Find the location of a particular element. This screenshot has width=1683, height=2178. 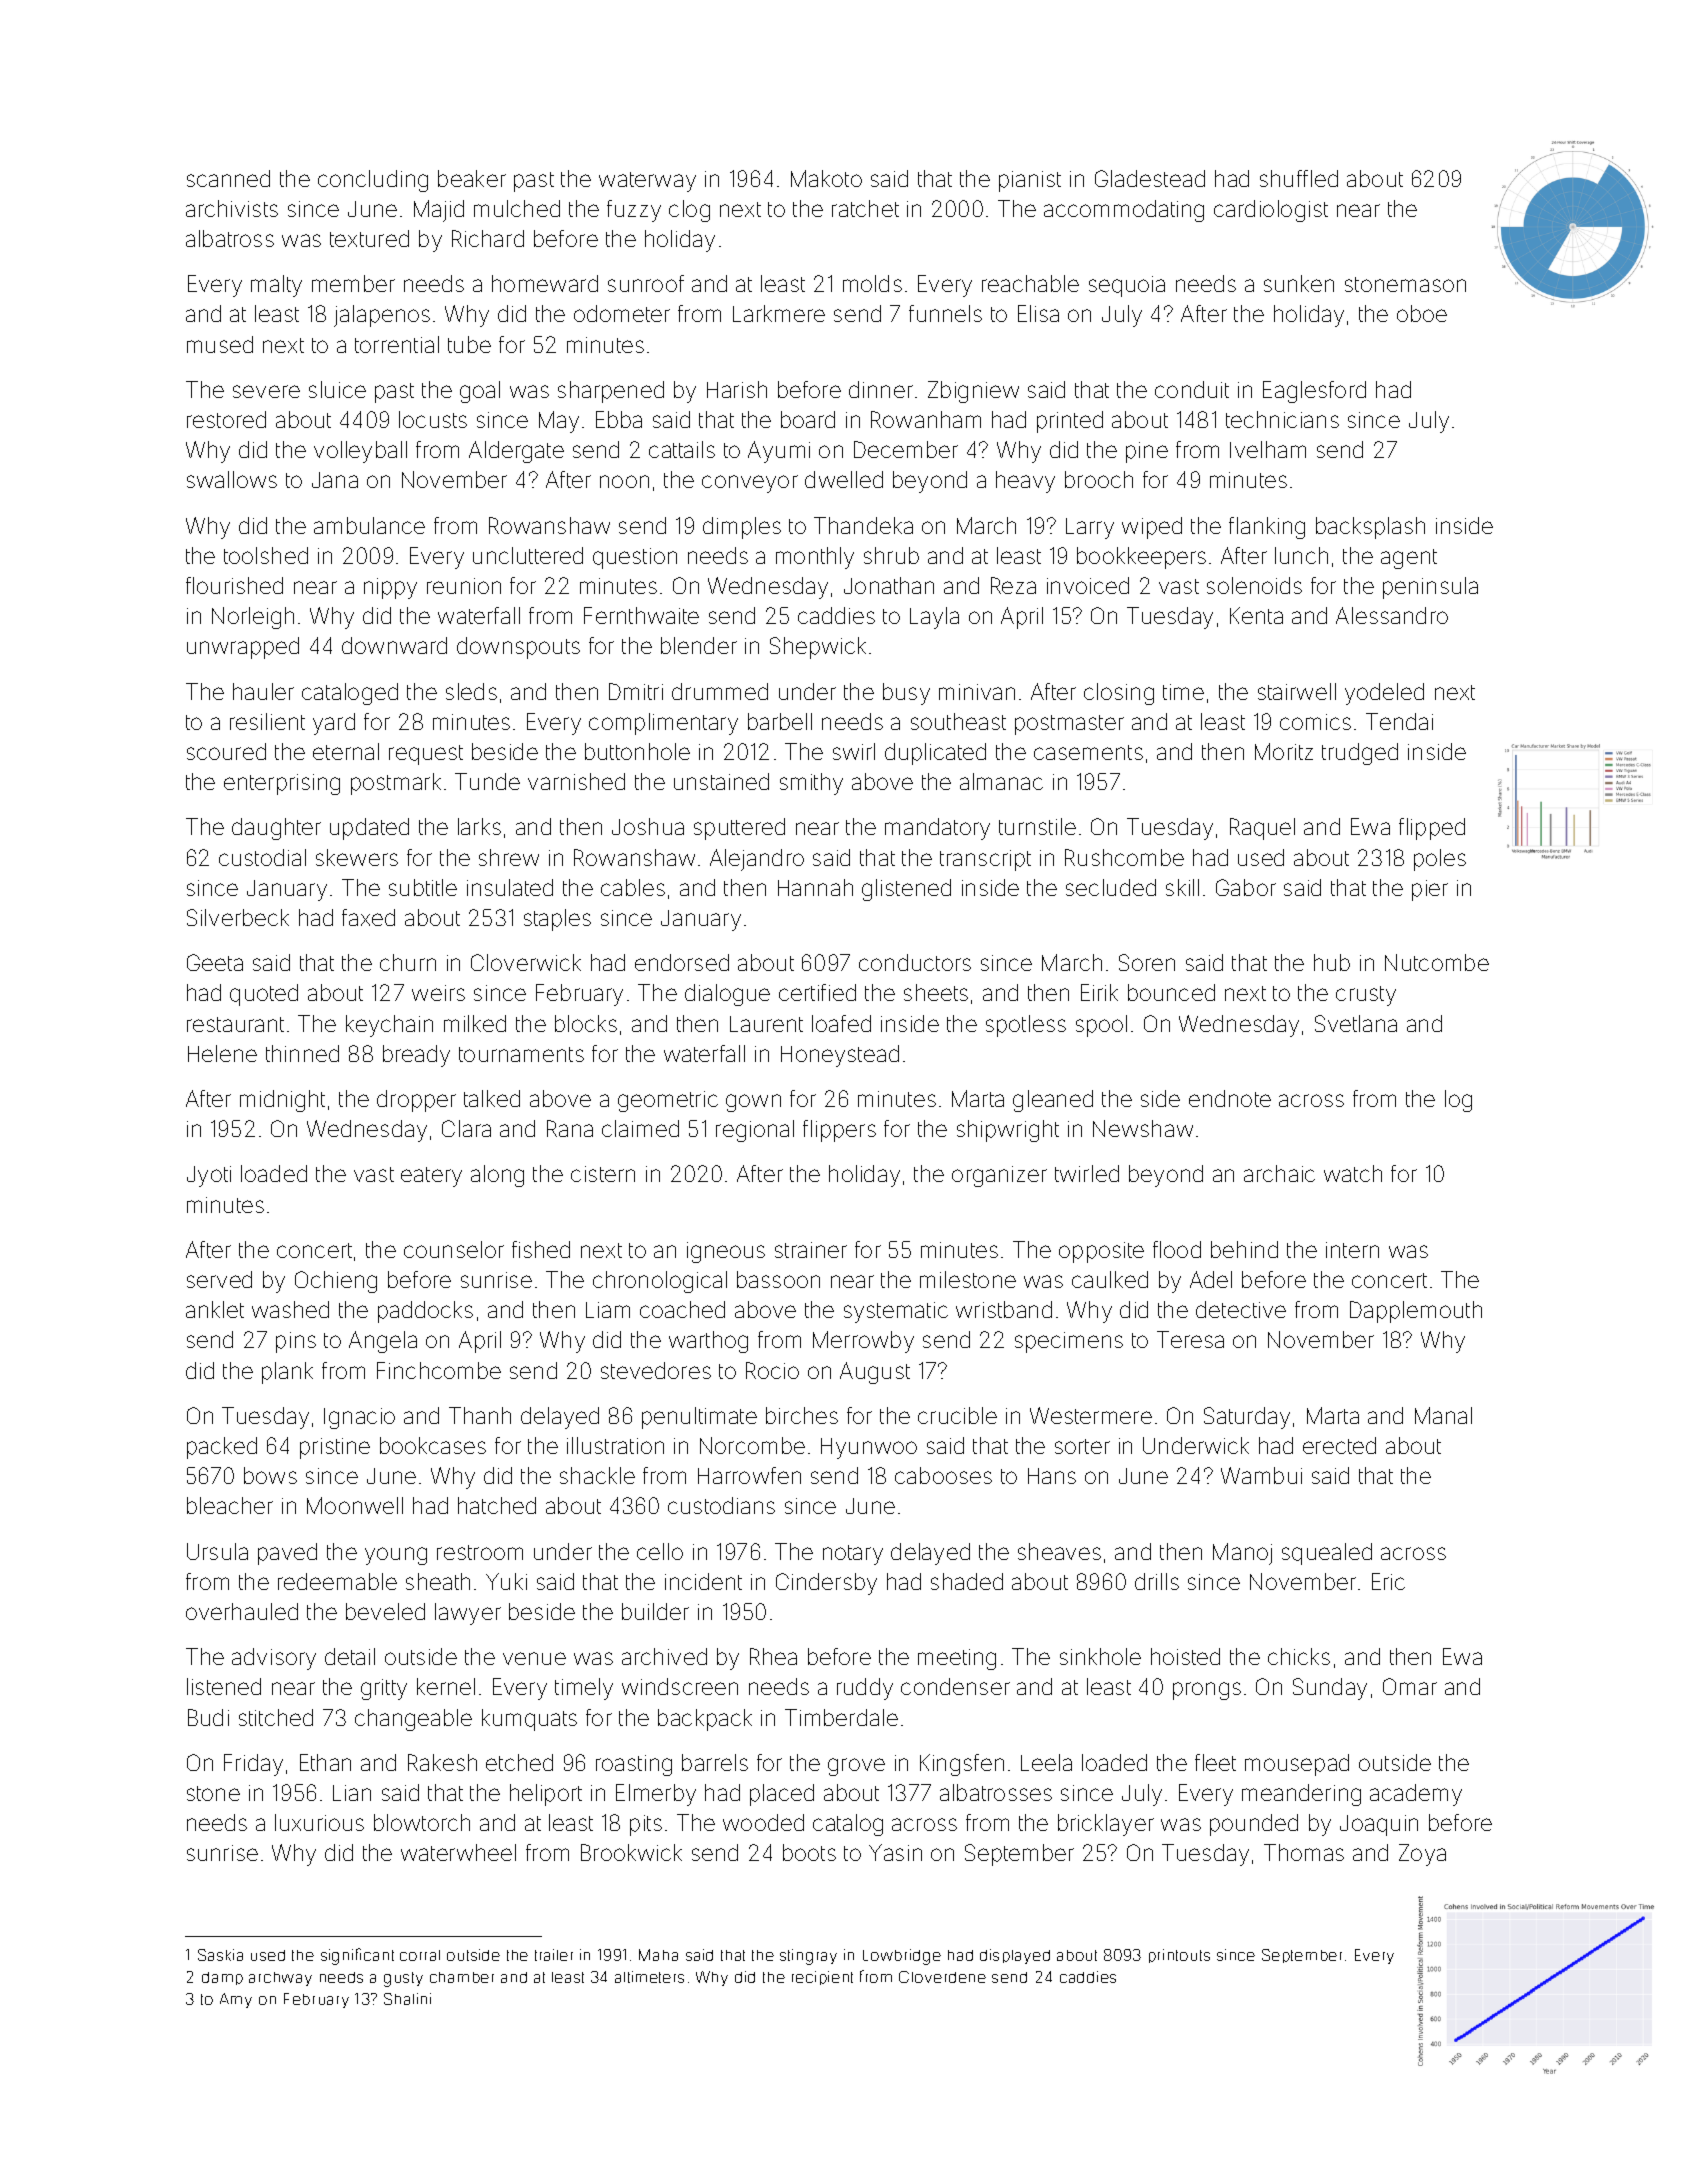

agent is located at coordinates (1409, 559).
